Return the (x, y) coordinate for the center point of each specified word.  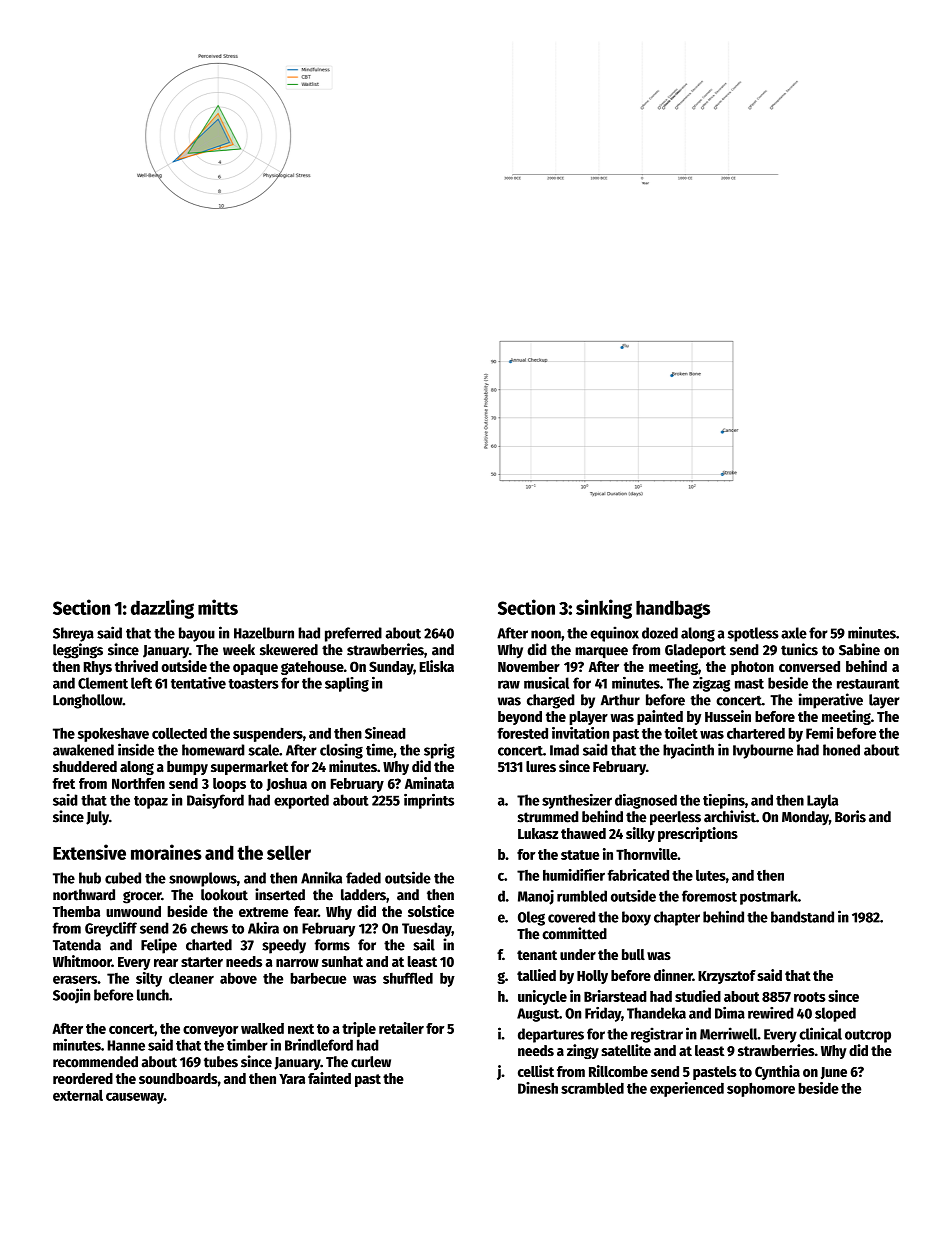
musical (546, 683)
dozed (660, 633)
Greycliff (111, 929)
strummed (548, 817)
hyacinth (688, 751)
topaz (151, 802)
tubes (221, 1062)
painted (660, 717)
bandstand (802, 917)
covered (571, 917)
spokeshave (113, 735)
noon (546, 634)
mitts (218, 607)
